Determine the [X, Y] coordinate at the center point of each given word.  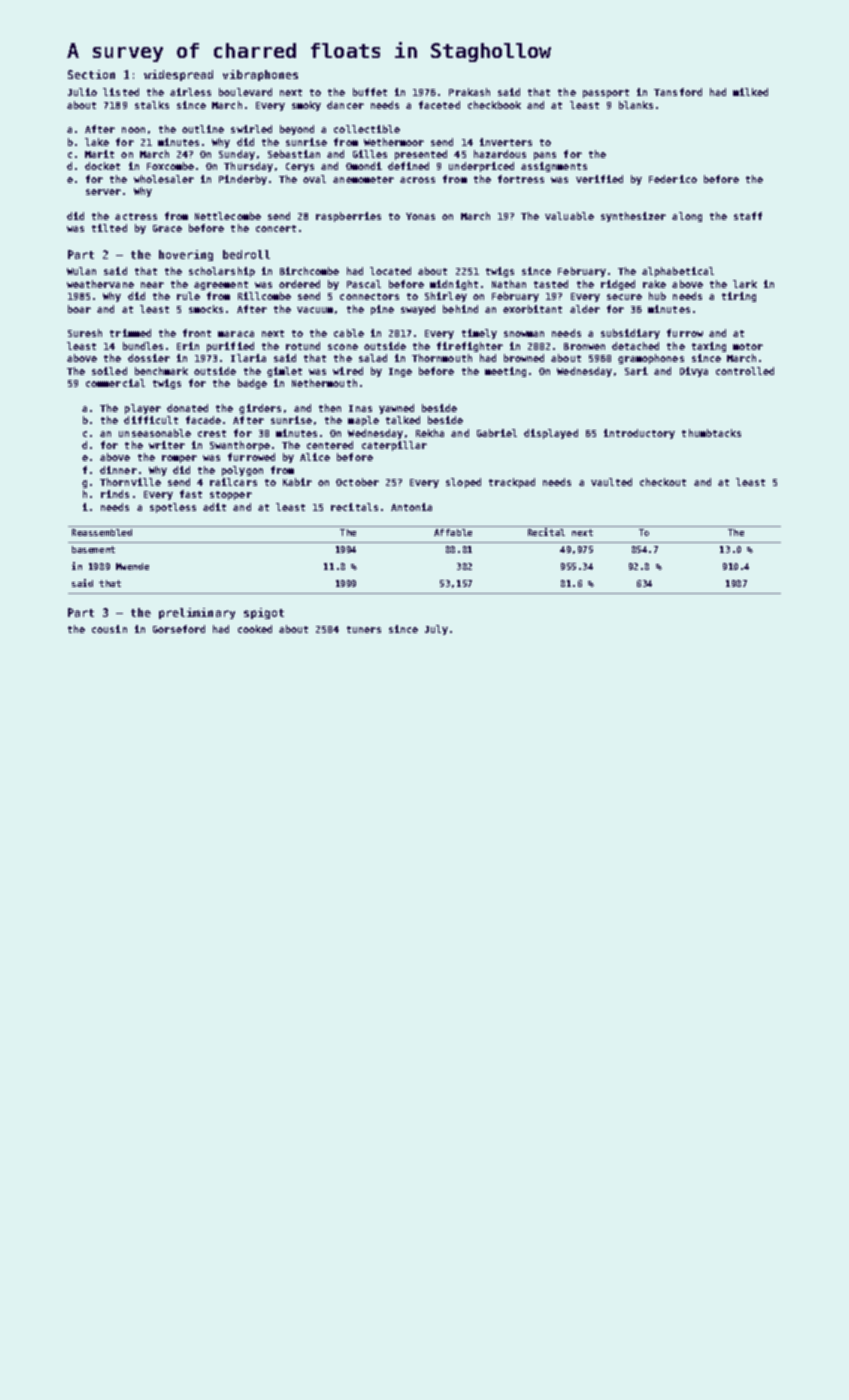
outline [203, 129]
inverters [506, 142]
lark [745, 284]
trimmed [130, 333]
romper [179, 459]
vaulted [611, 482]
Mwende [132, 566]
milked [750, 92]
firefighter [470, 347]
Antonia [411, 507]
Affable [453, 532]
